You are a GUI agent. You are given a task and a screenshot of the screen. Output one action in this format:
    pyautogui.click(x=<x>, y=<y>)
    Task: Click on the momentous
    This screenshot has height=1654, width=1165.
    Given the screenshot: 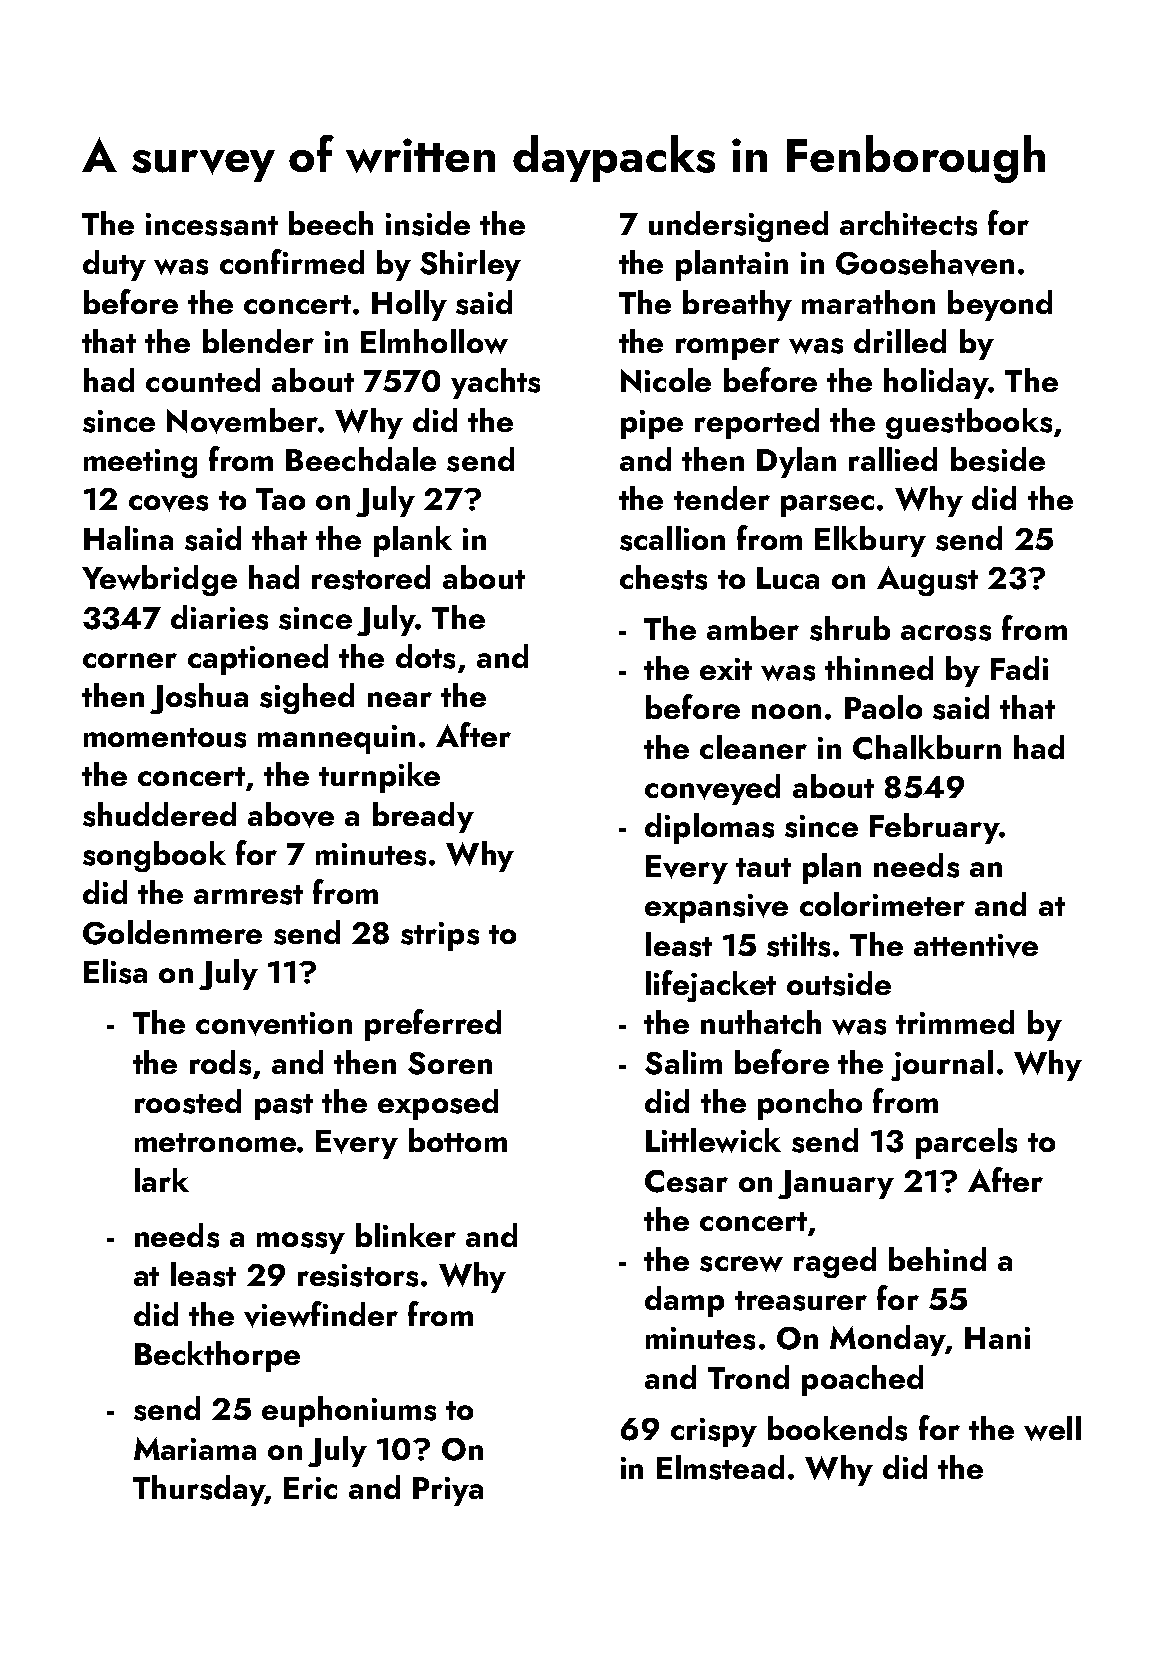 What is the action you would take?
    pyautogui.click(x=165, y=738)
